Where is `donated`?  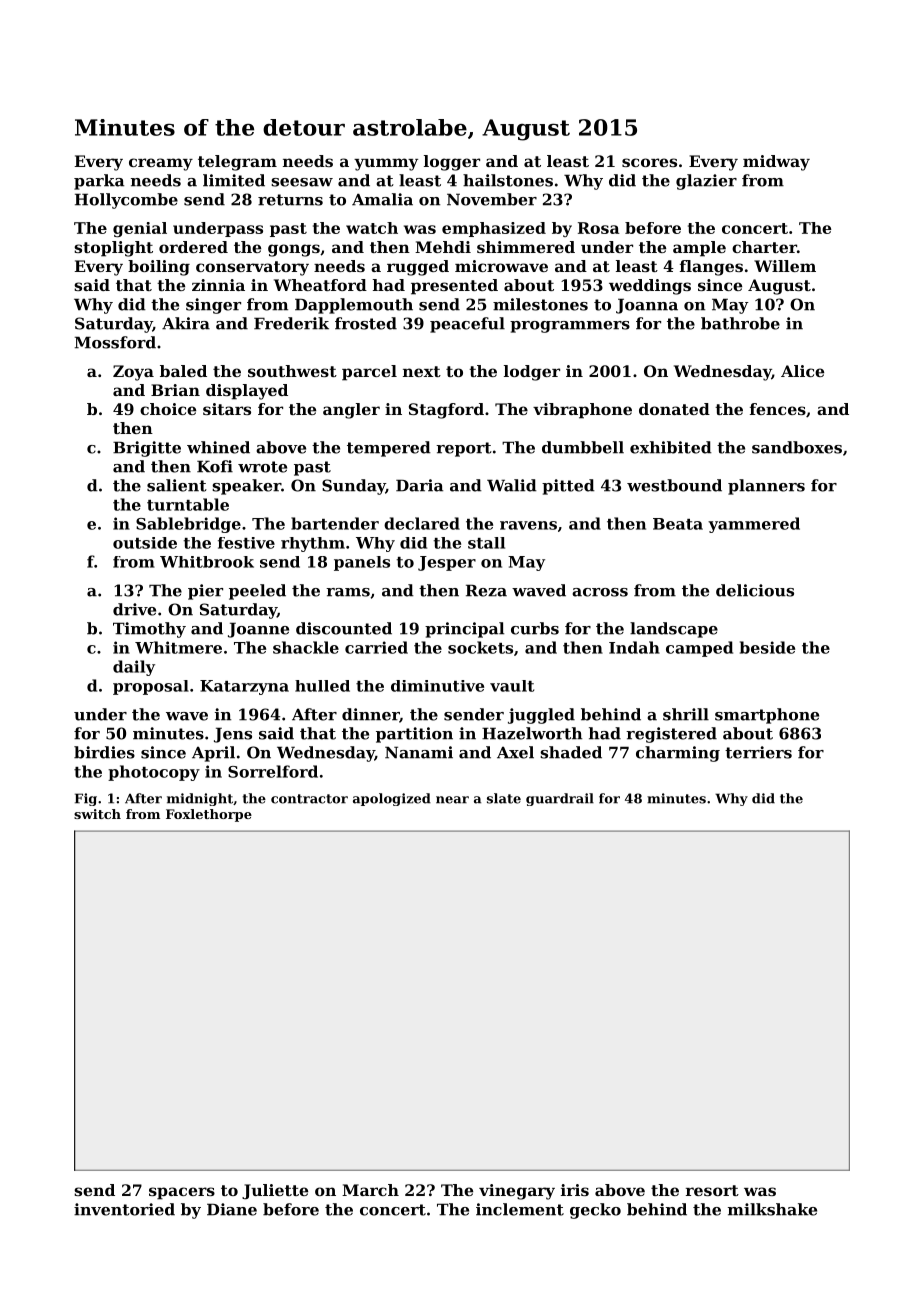
donated is located at coordinates (674, 409).
